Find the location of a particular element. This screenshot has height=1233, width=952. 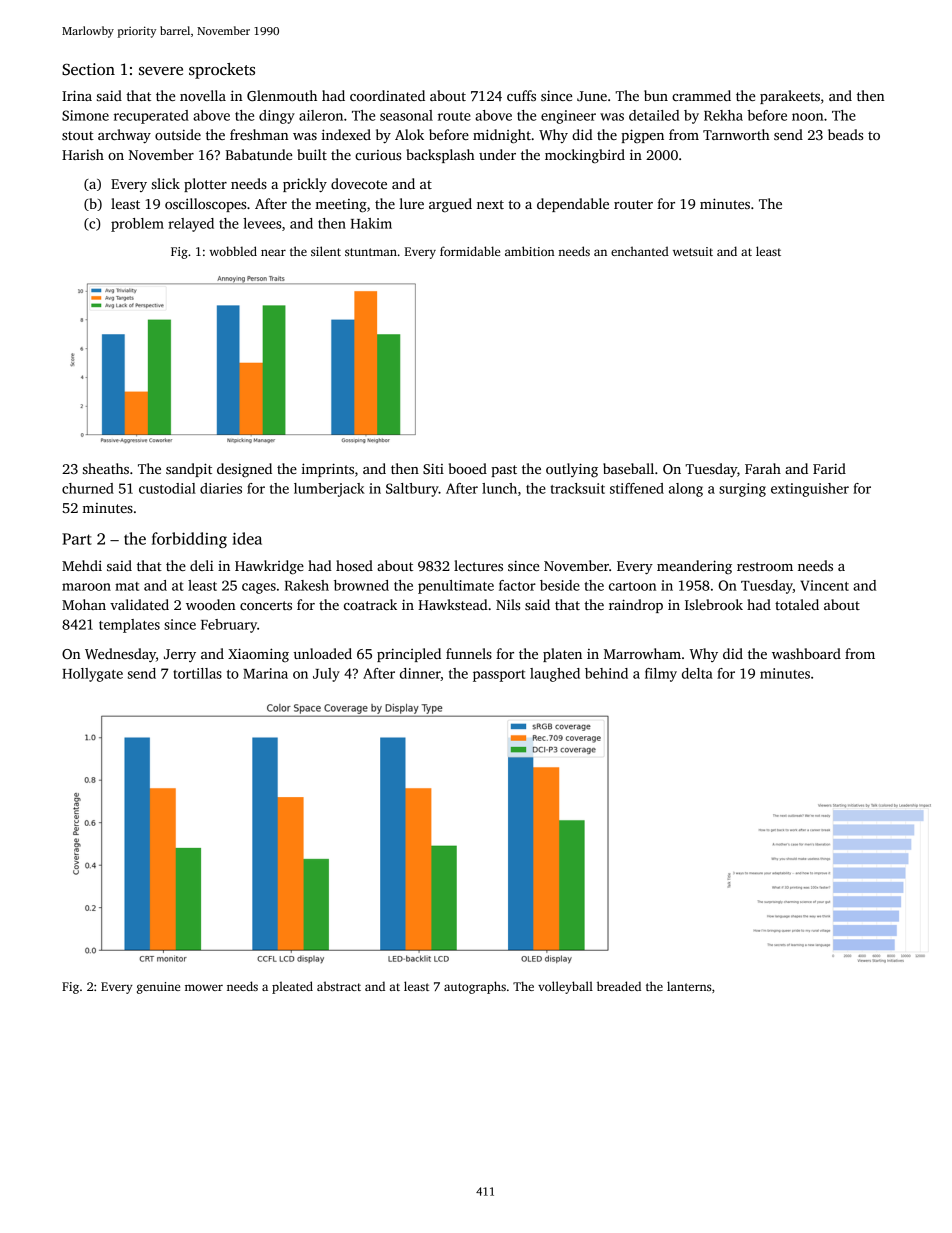

Section is located at coordinates (88, 69).
